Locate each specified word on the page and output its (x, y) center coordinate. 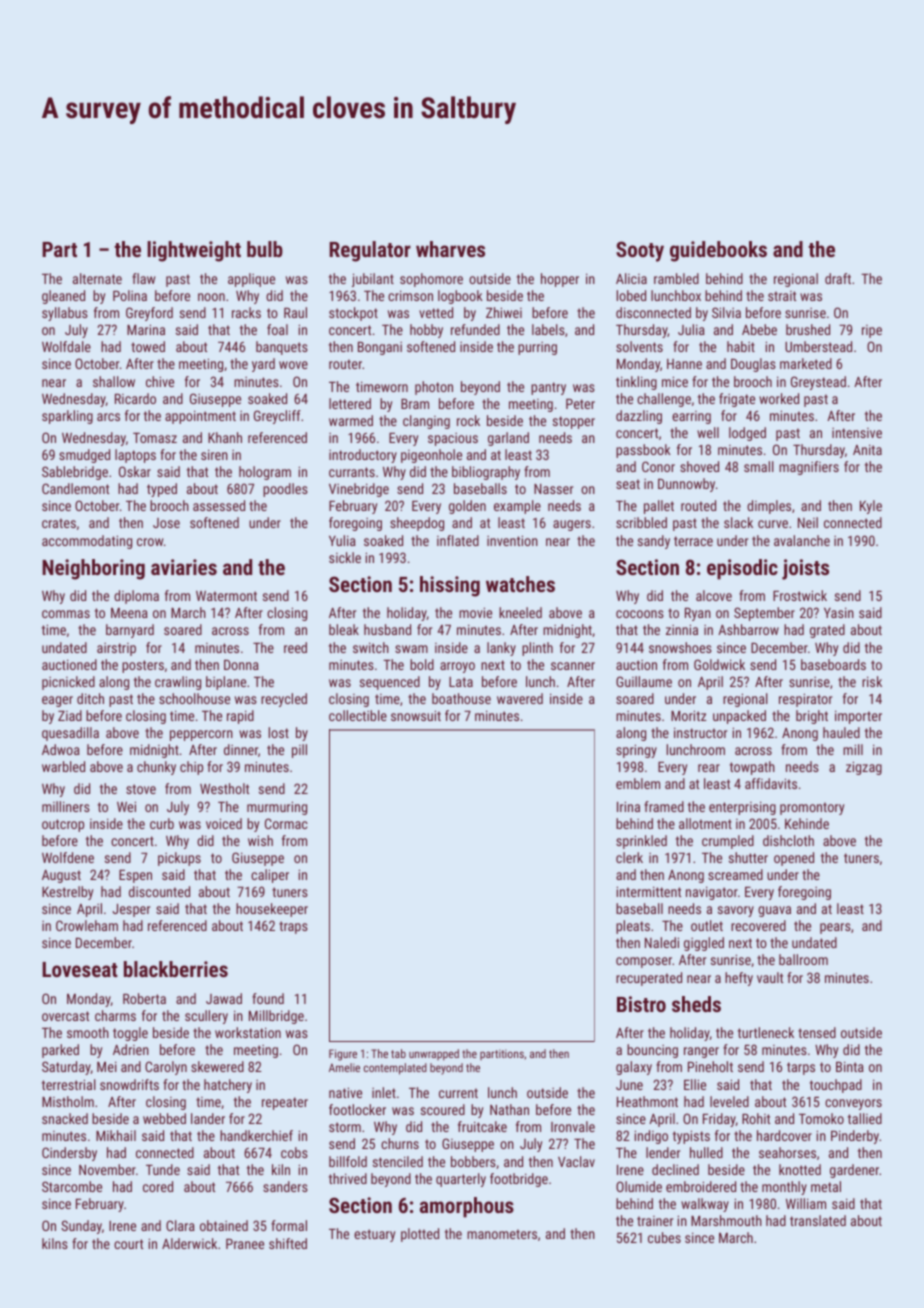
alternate (97, 278)
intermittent (649, 891)
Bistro (641, 1004)
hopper (560, 280)
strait (782, 296)
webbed (164, 1118)
